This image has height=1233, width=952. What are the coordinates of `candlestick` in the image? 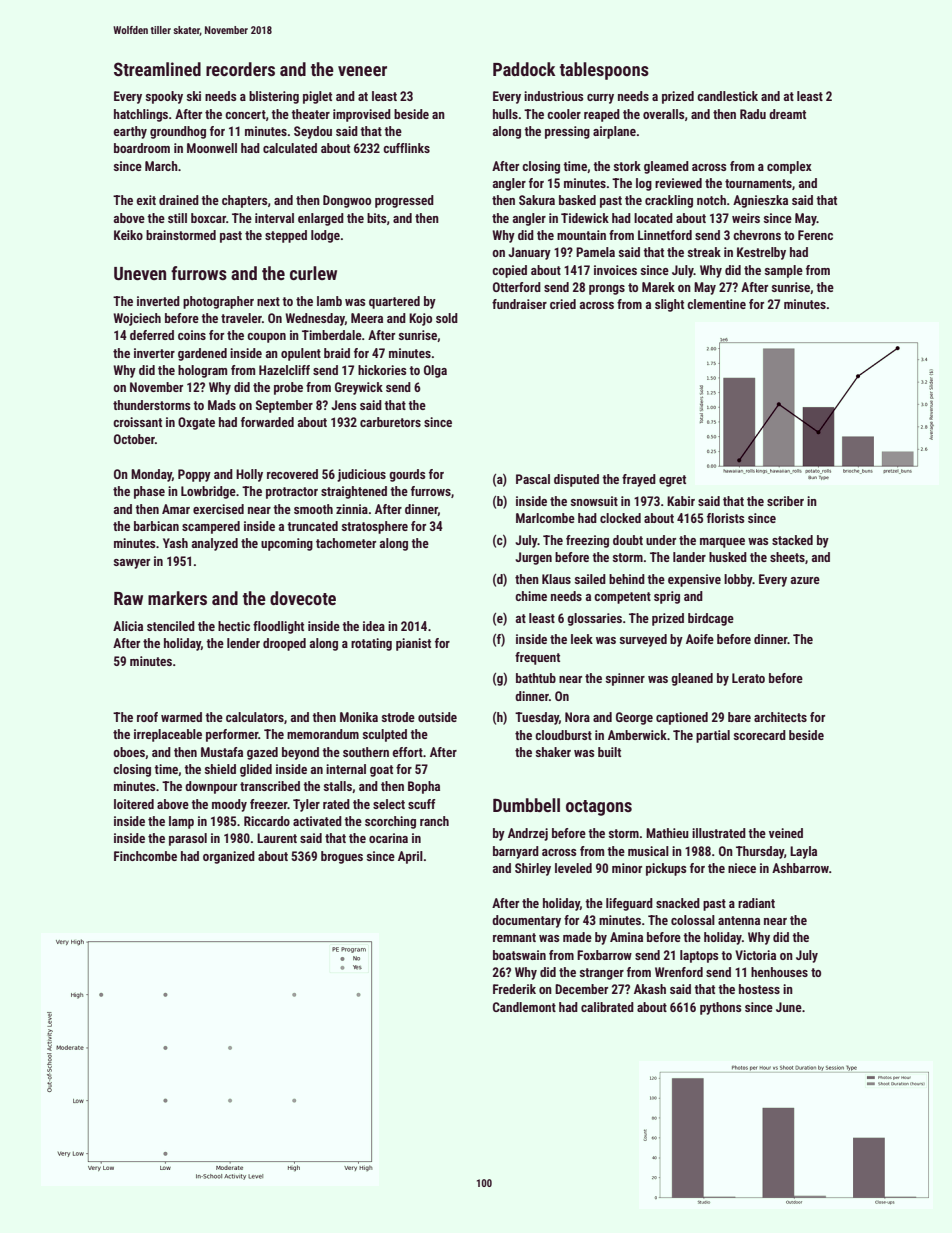 It's located at (727, 96).
